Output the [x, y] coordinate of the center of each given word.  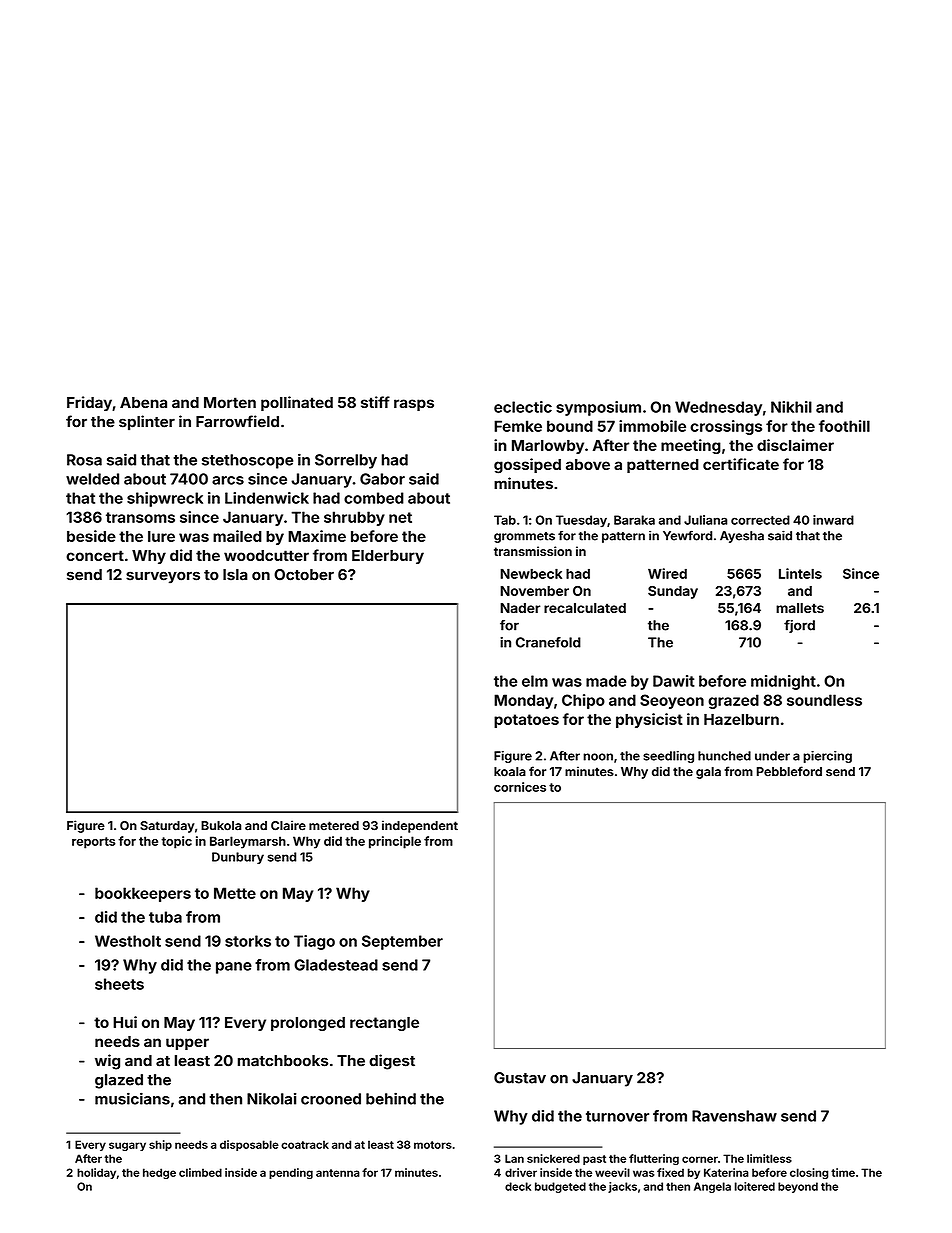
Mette [235, 893]
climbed [200, 1172]
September [402, 942]
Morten [230, 402]
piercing [827, 757]
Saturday [167, 827]
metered [334, 826]
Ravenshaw [734, 1116]
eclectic [523, 407]
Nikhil [791, 407]
